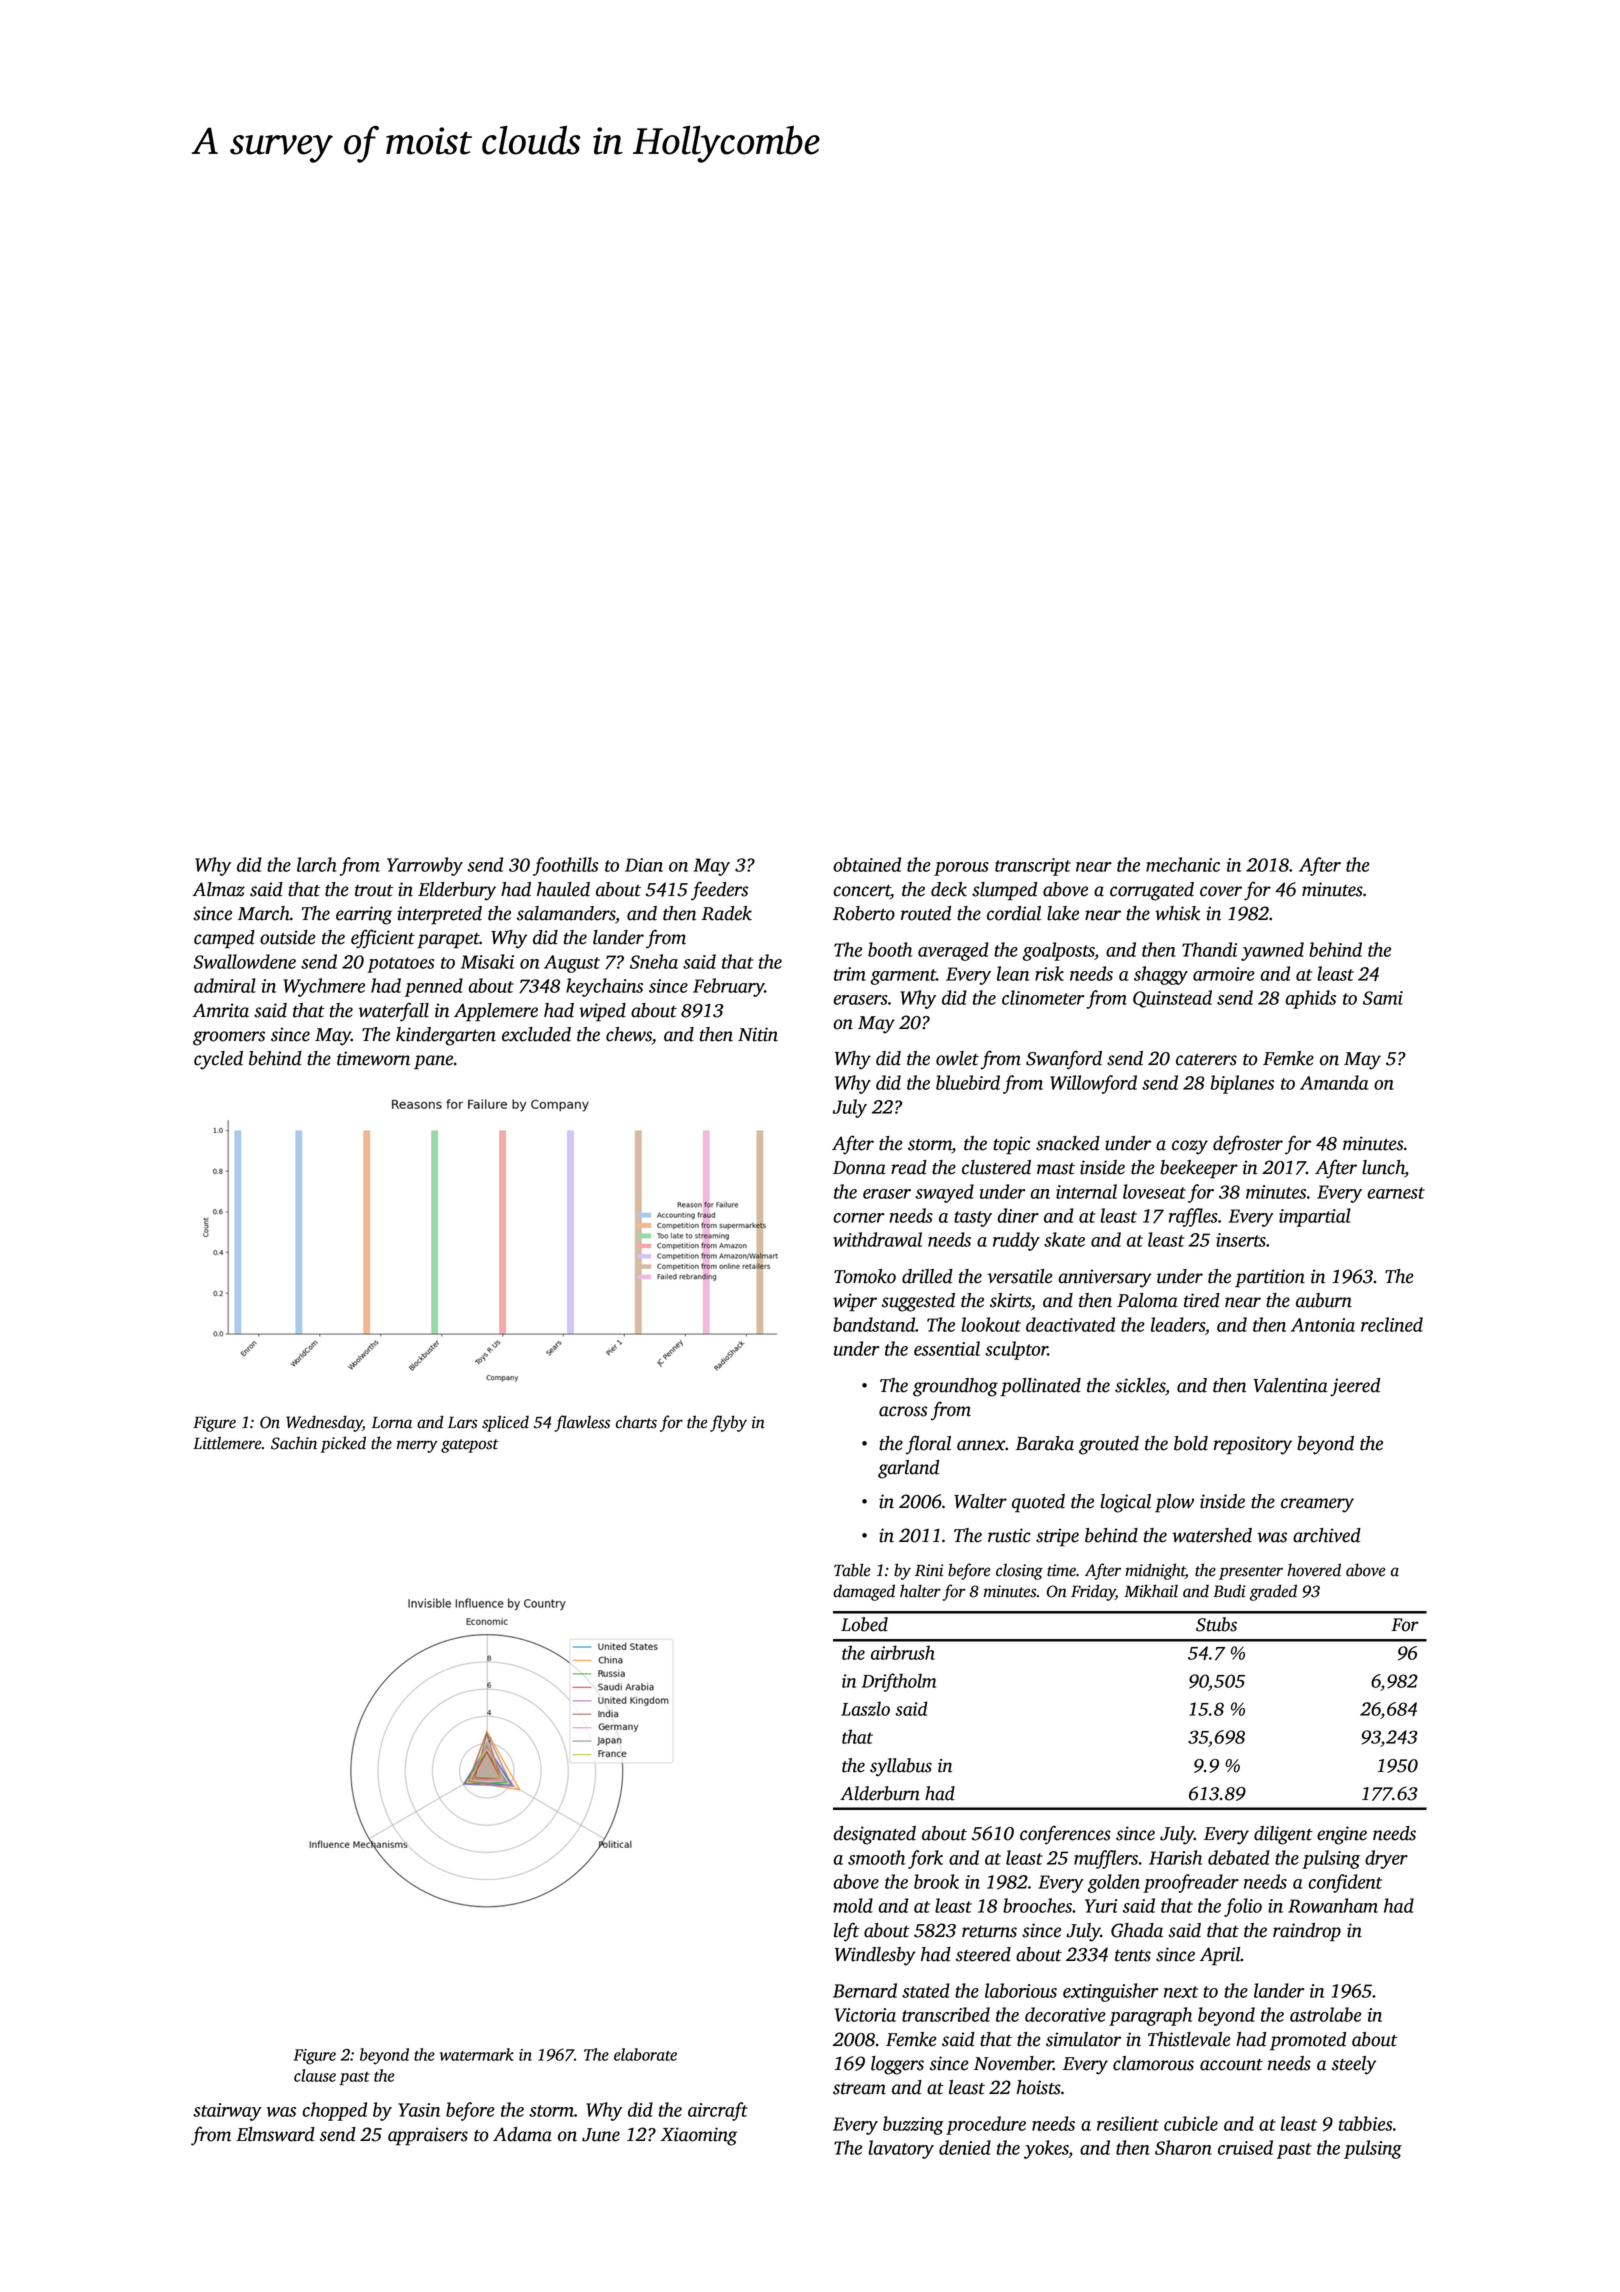 The image size is (1620, 2292). I want to click on Stubs, so click(1216, 1624).
